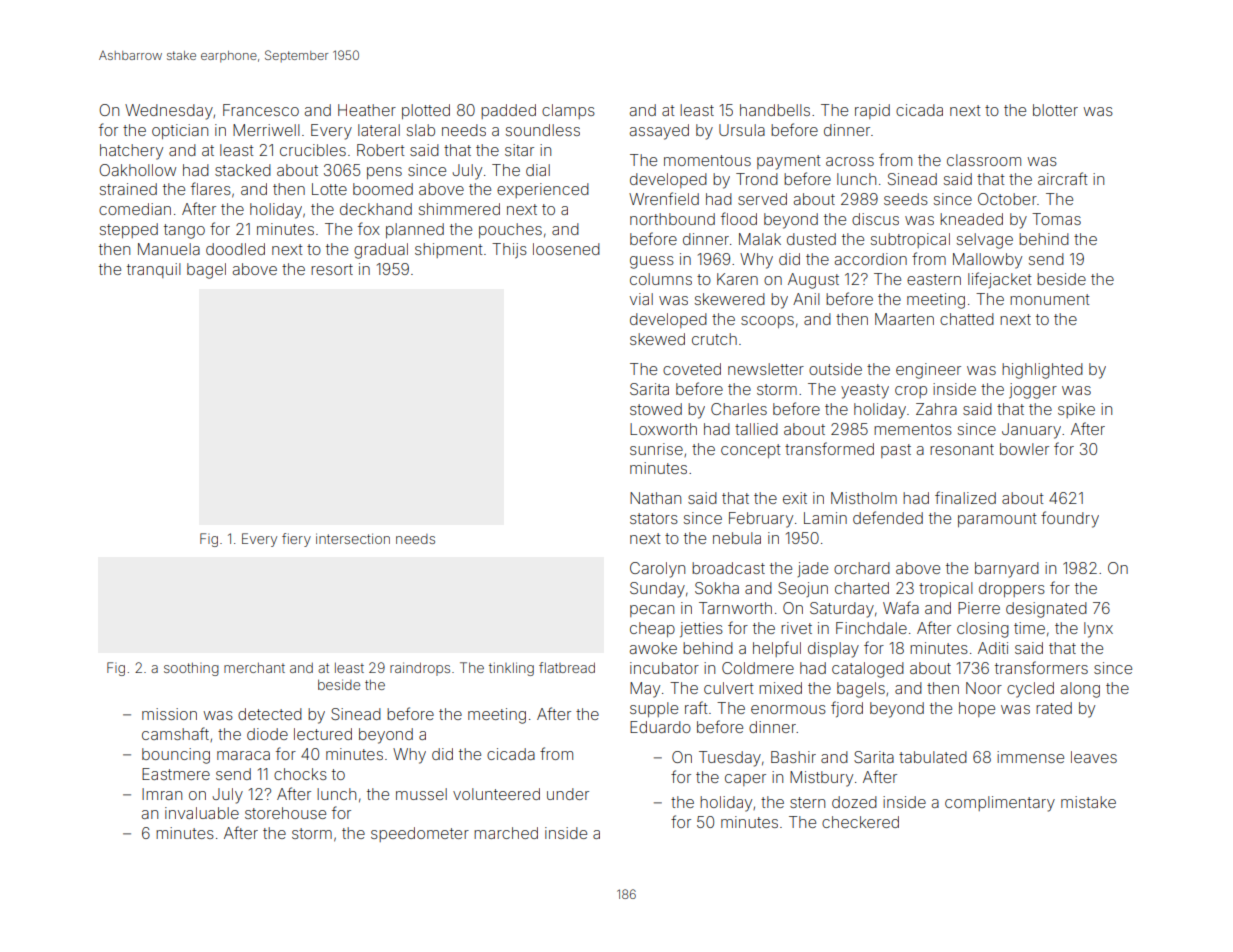 This screenshot has width=1233, height=952. What do you see at coordinates (872, 111) in the screenshot?
I see `rapid` at bounding box center [872, 111].
